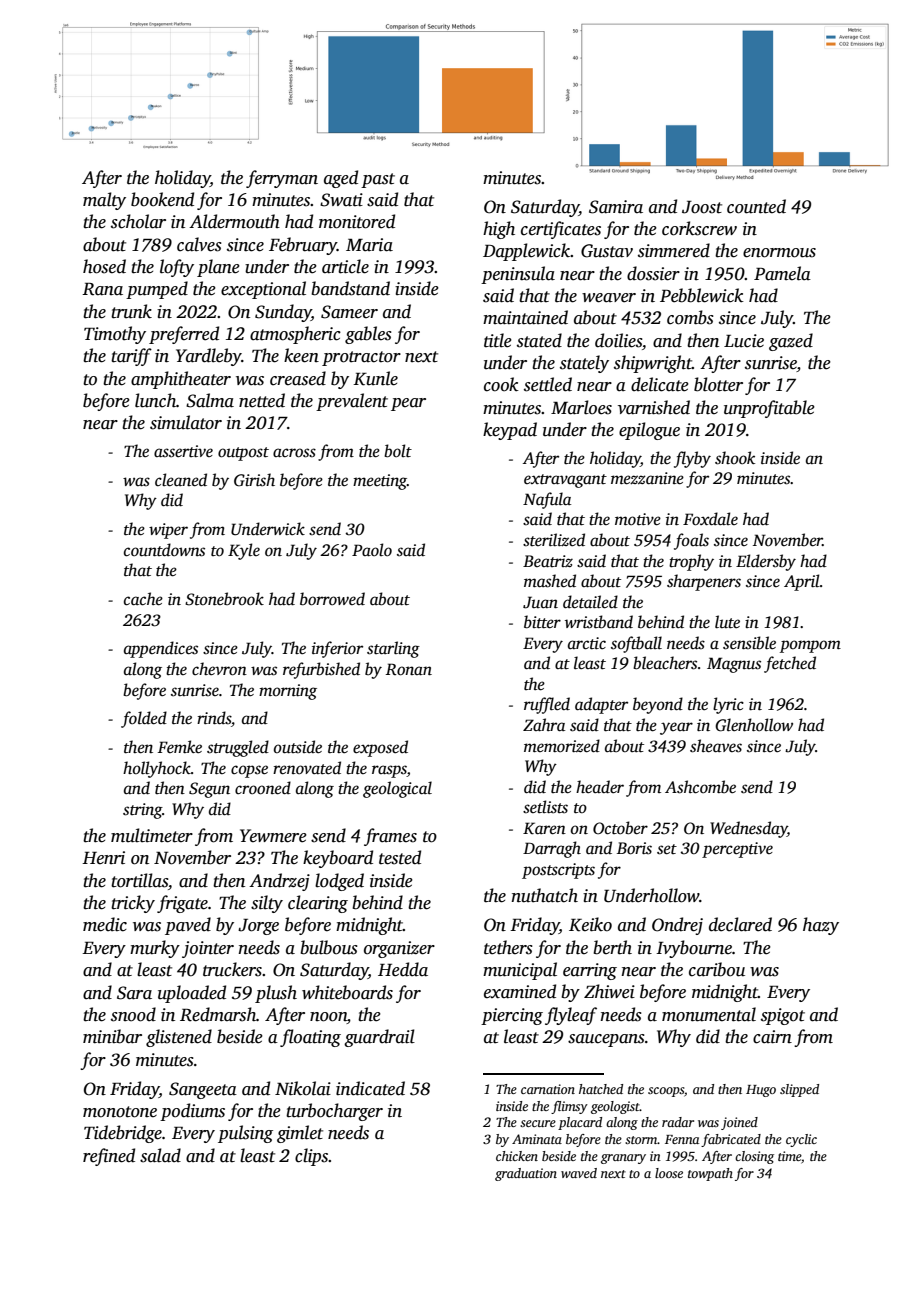 The height and width of the image is (1311, 924). I want to click on string, so click(142, 811).
